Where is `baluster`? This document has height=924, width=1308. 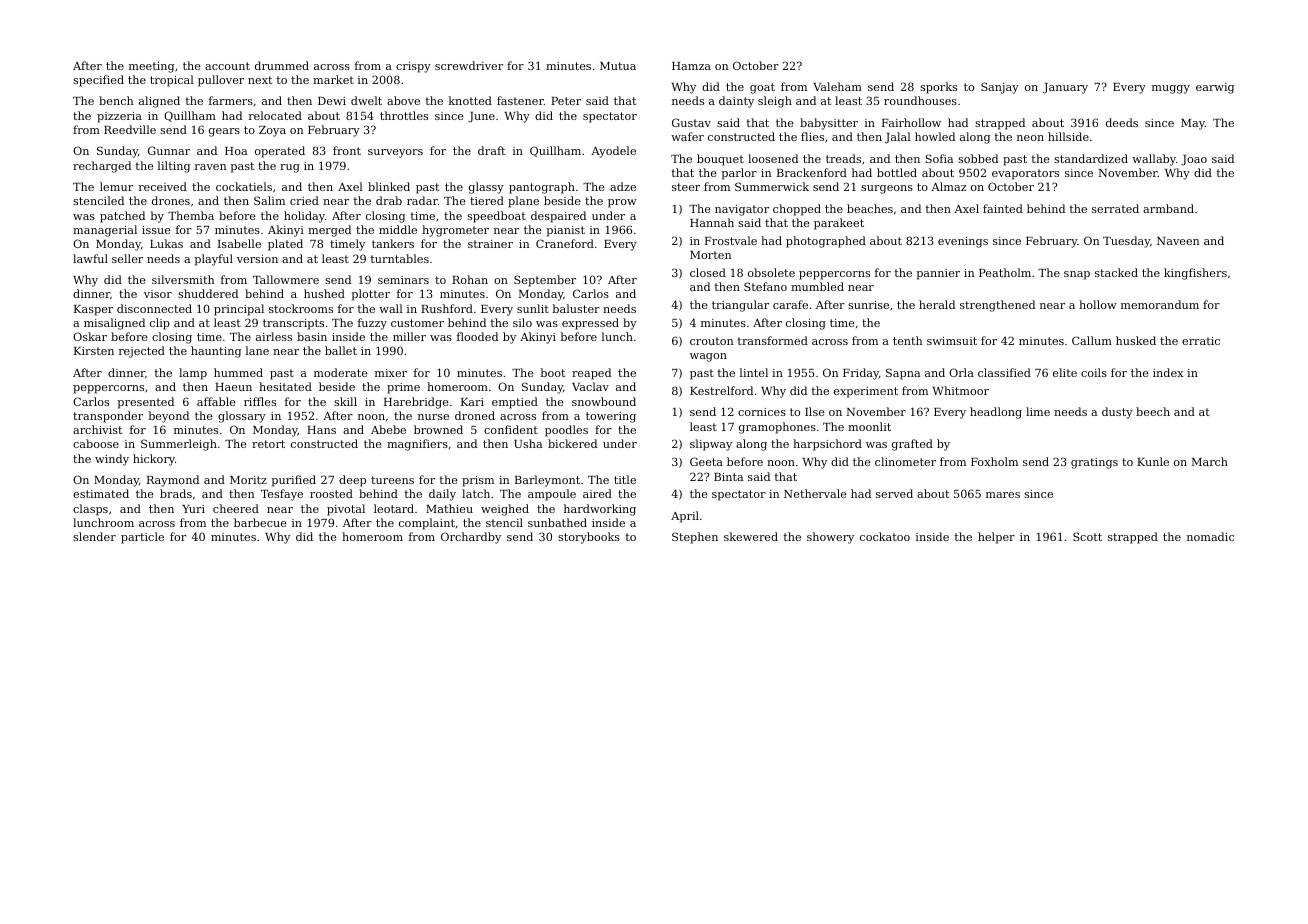
baluster is located at coordinates (576, 308).
